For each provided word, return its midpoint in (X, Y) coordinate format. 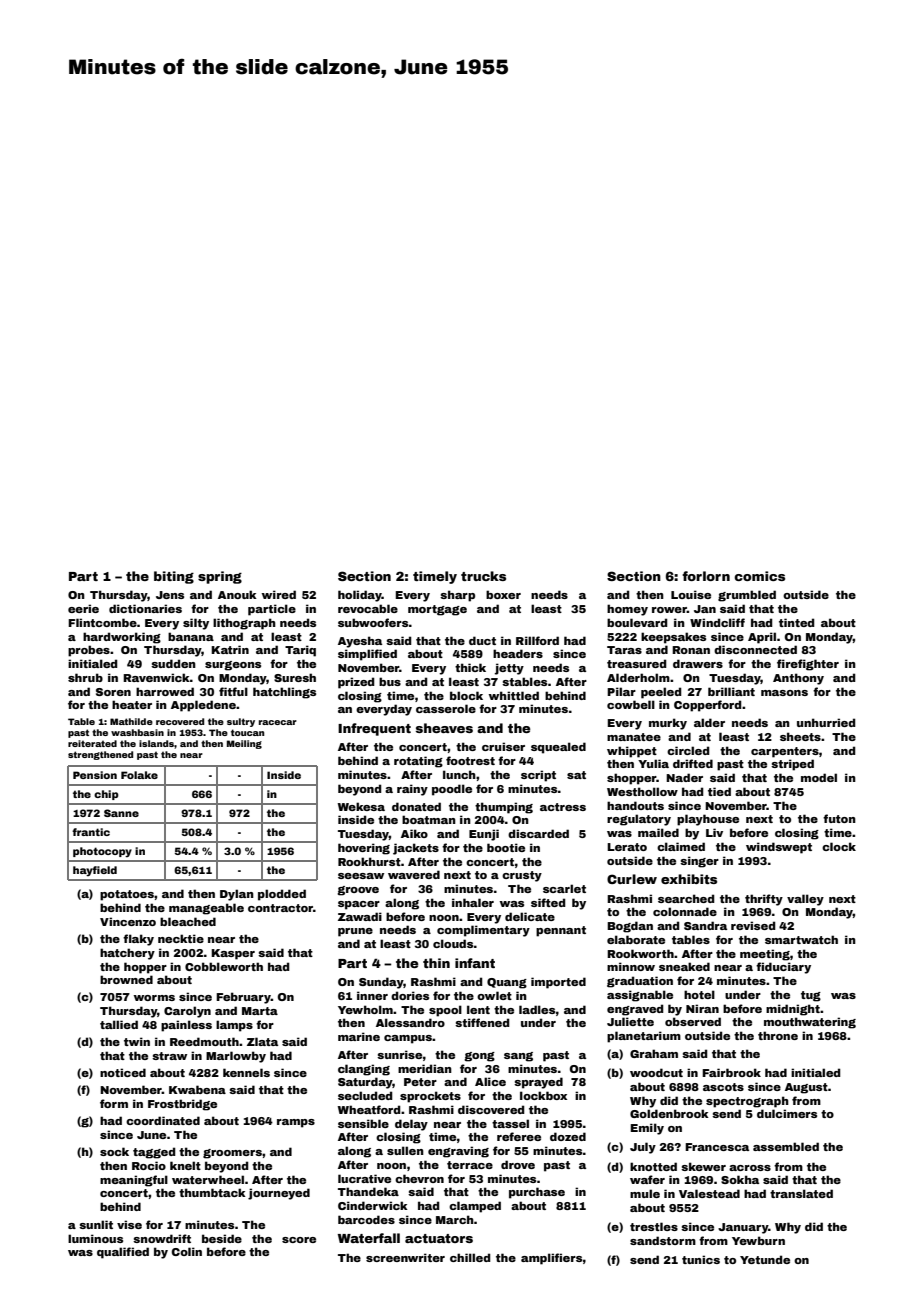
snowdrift (162, 1238)
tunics (701, 1259)
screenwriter (405, 1257)
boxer (503, 594)
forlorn (706, 576)
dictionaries (145, 608)
